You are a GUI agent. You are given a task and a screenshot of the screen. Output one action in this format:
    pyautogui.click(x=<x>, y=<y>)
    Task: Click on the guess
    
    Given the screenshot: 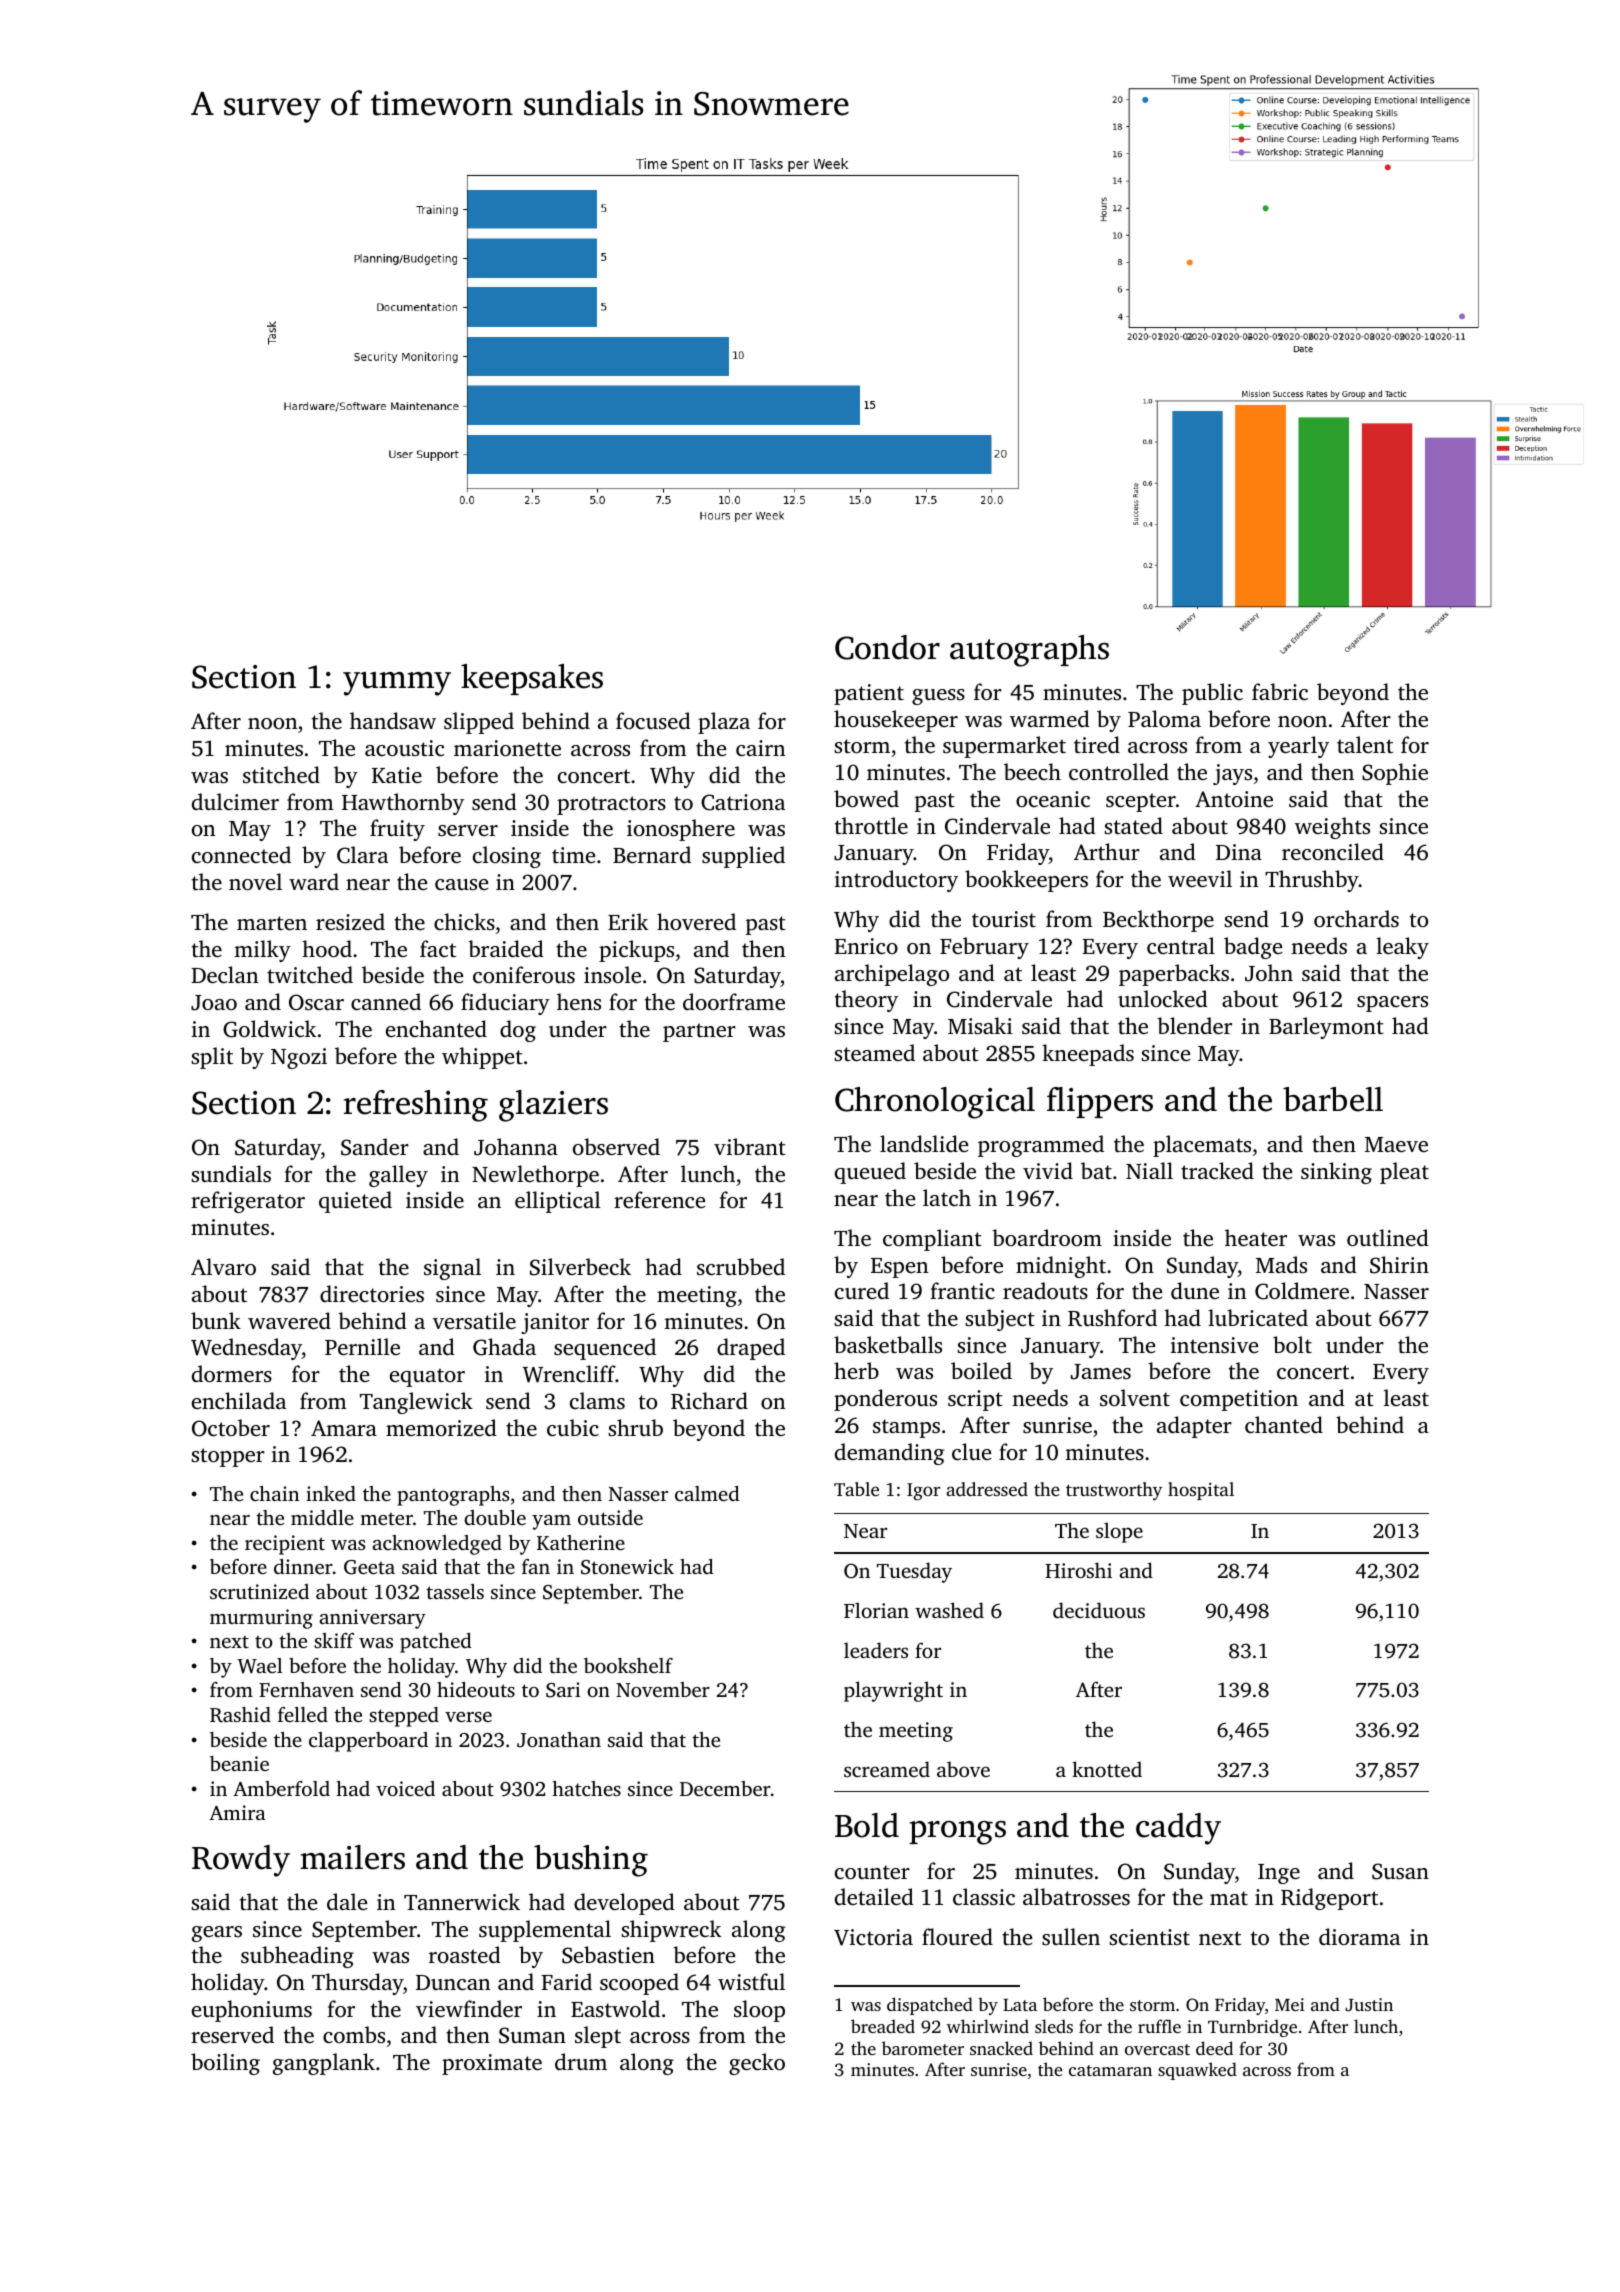 What is the action you would take?
    pyautogui.click(x=938, y=697)
